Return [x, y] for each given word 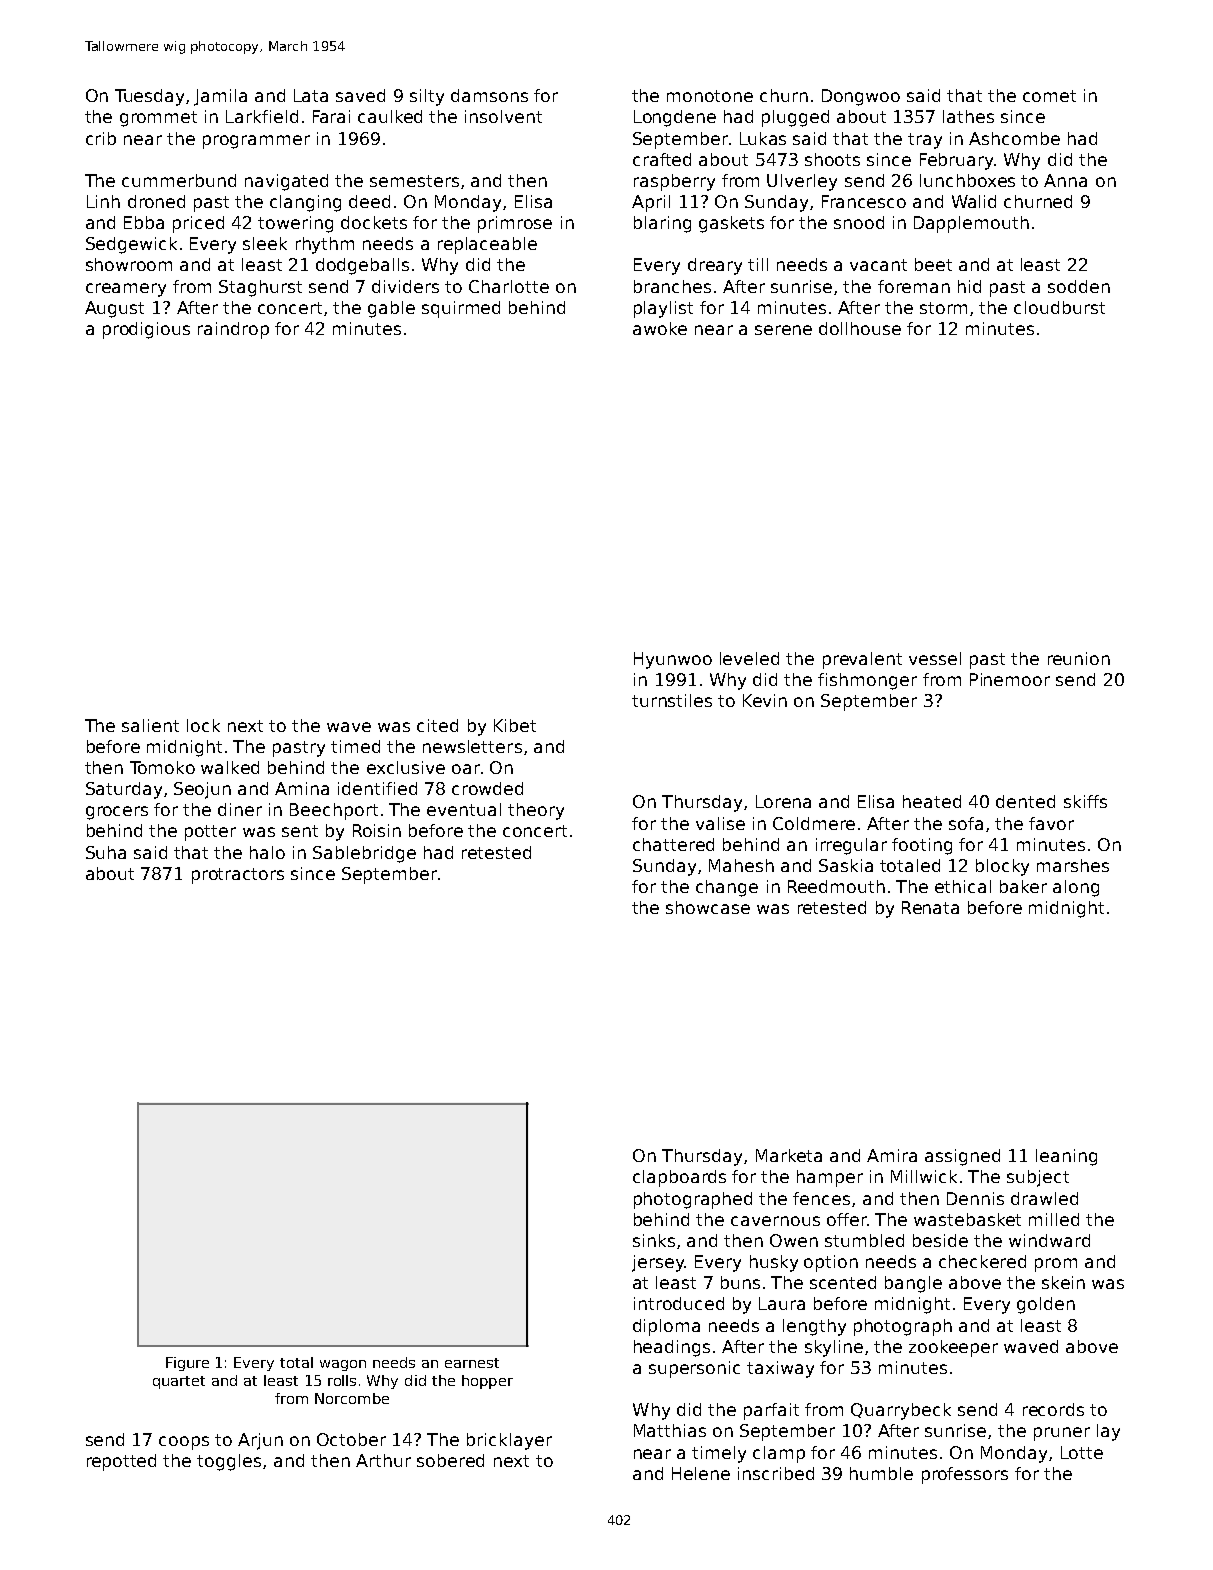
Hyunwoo [673, 660]
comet [1049, 96]
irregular [851, 846]
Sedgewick [131, 245]
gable [391, 309]
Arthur [383, 1460]
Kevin [765, 700]
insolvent [503, 116]
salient [150, 725]
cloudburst [1059, 307]
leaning [1066, 1157]
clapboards [679, 1178]
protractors [238, 876]
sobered [450, 1460]
